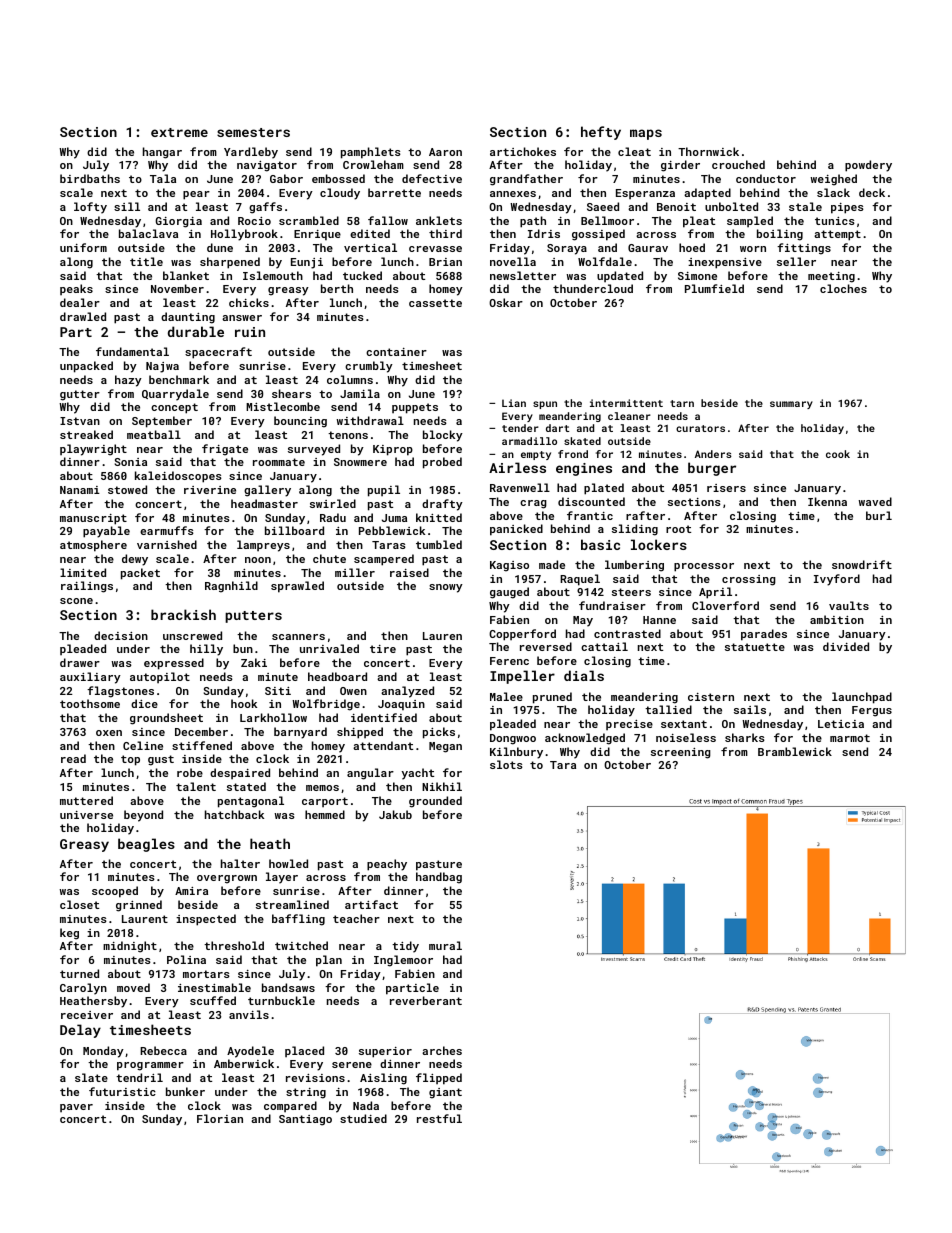 The image size is (952, 1233). Describe the element at coordinates (795, 751) in the screenshot. I see `Bramblewick` at that location.
